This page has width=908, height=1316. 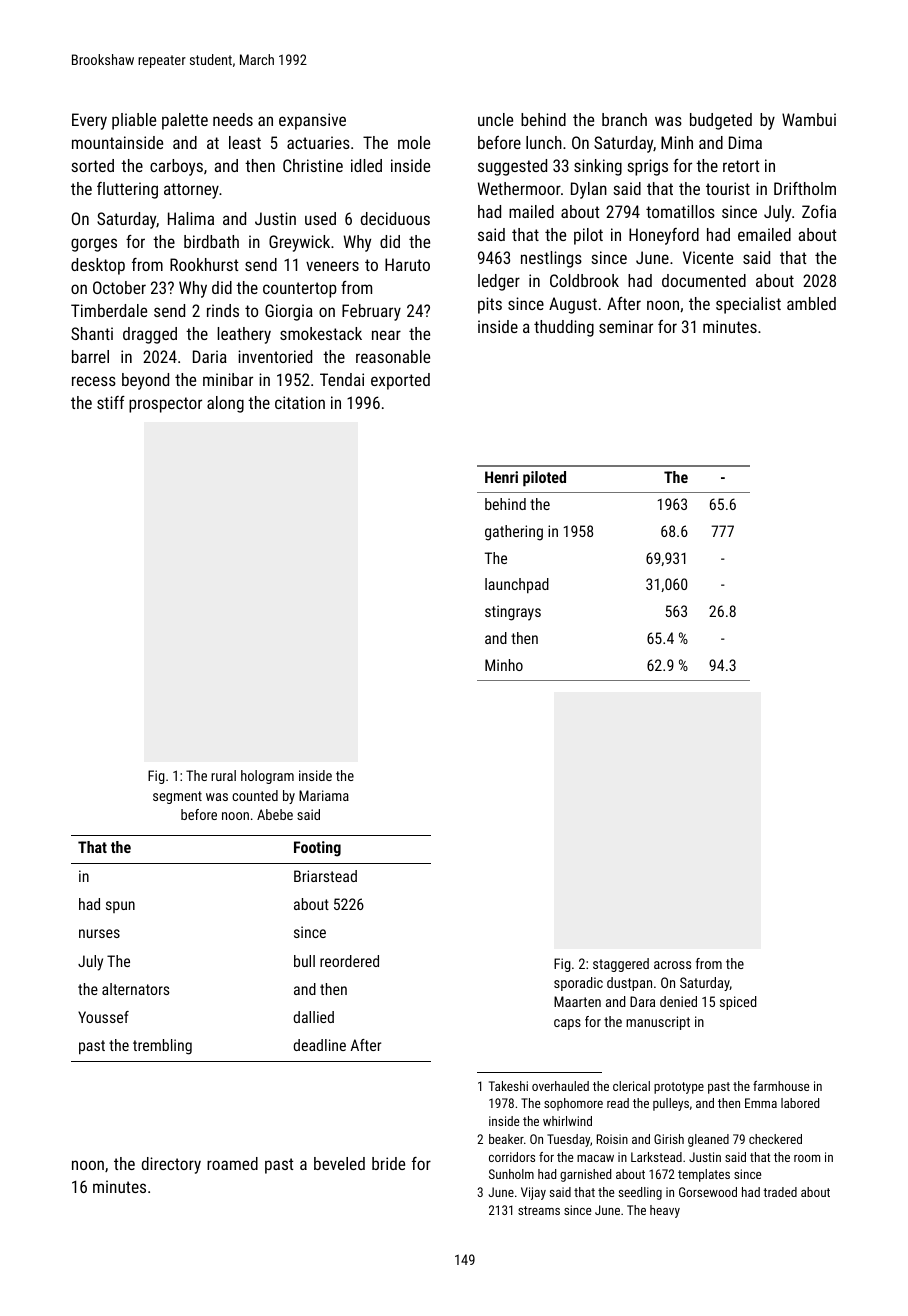 I want to click on documented, so click(x=704, y=280).
